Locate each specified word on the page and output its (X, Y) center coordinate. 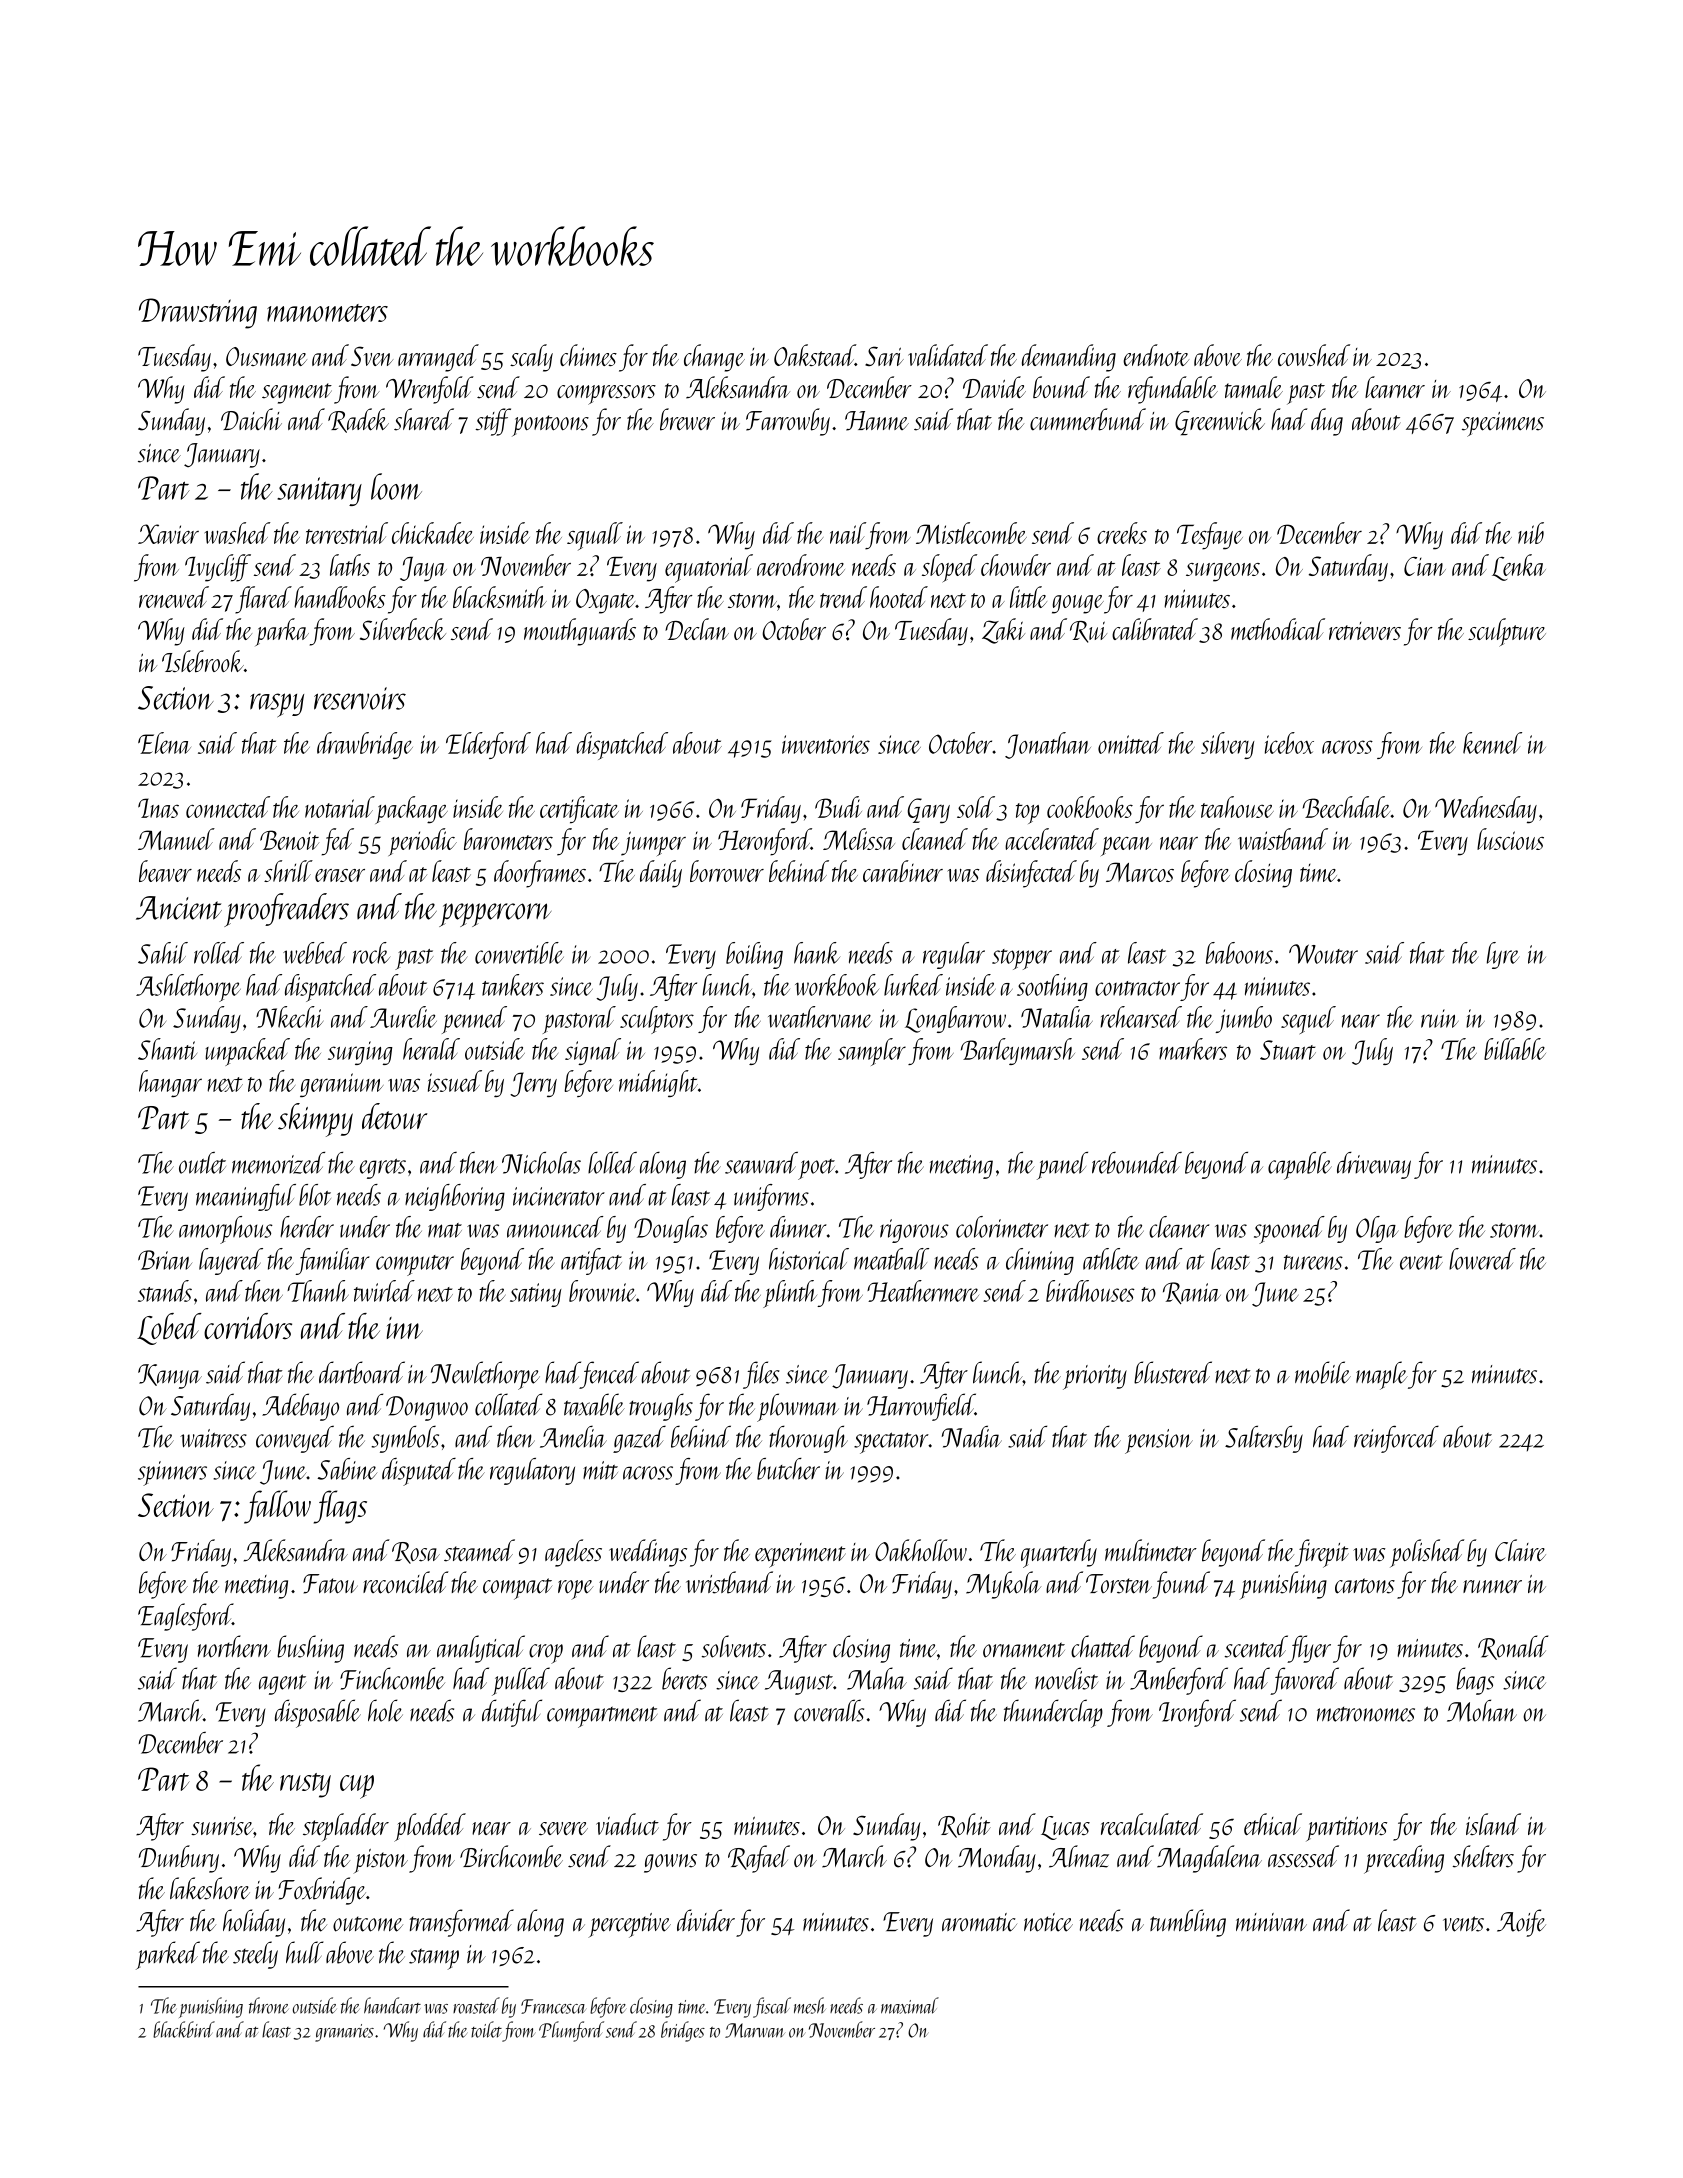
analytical (481, 1649)
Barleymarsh (1018, 1051)
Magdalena (1209, 1859)
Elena (164, 743)
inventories (826, 744)
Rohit (964, 1825)
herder (307, 1227)
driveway (1374, 1165)
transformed (461, 1923)
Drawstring (198, 313)
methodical (1278, 629)
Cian (1425, 566)
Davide (994, 387)
